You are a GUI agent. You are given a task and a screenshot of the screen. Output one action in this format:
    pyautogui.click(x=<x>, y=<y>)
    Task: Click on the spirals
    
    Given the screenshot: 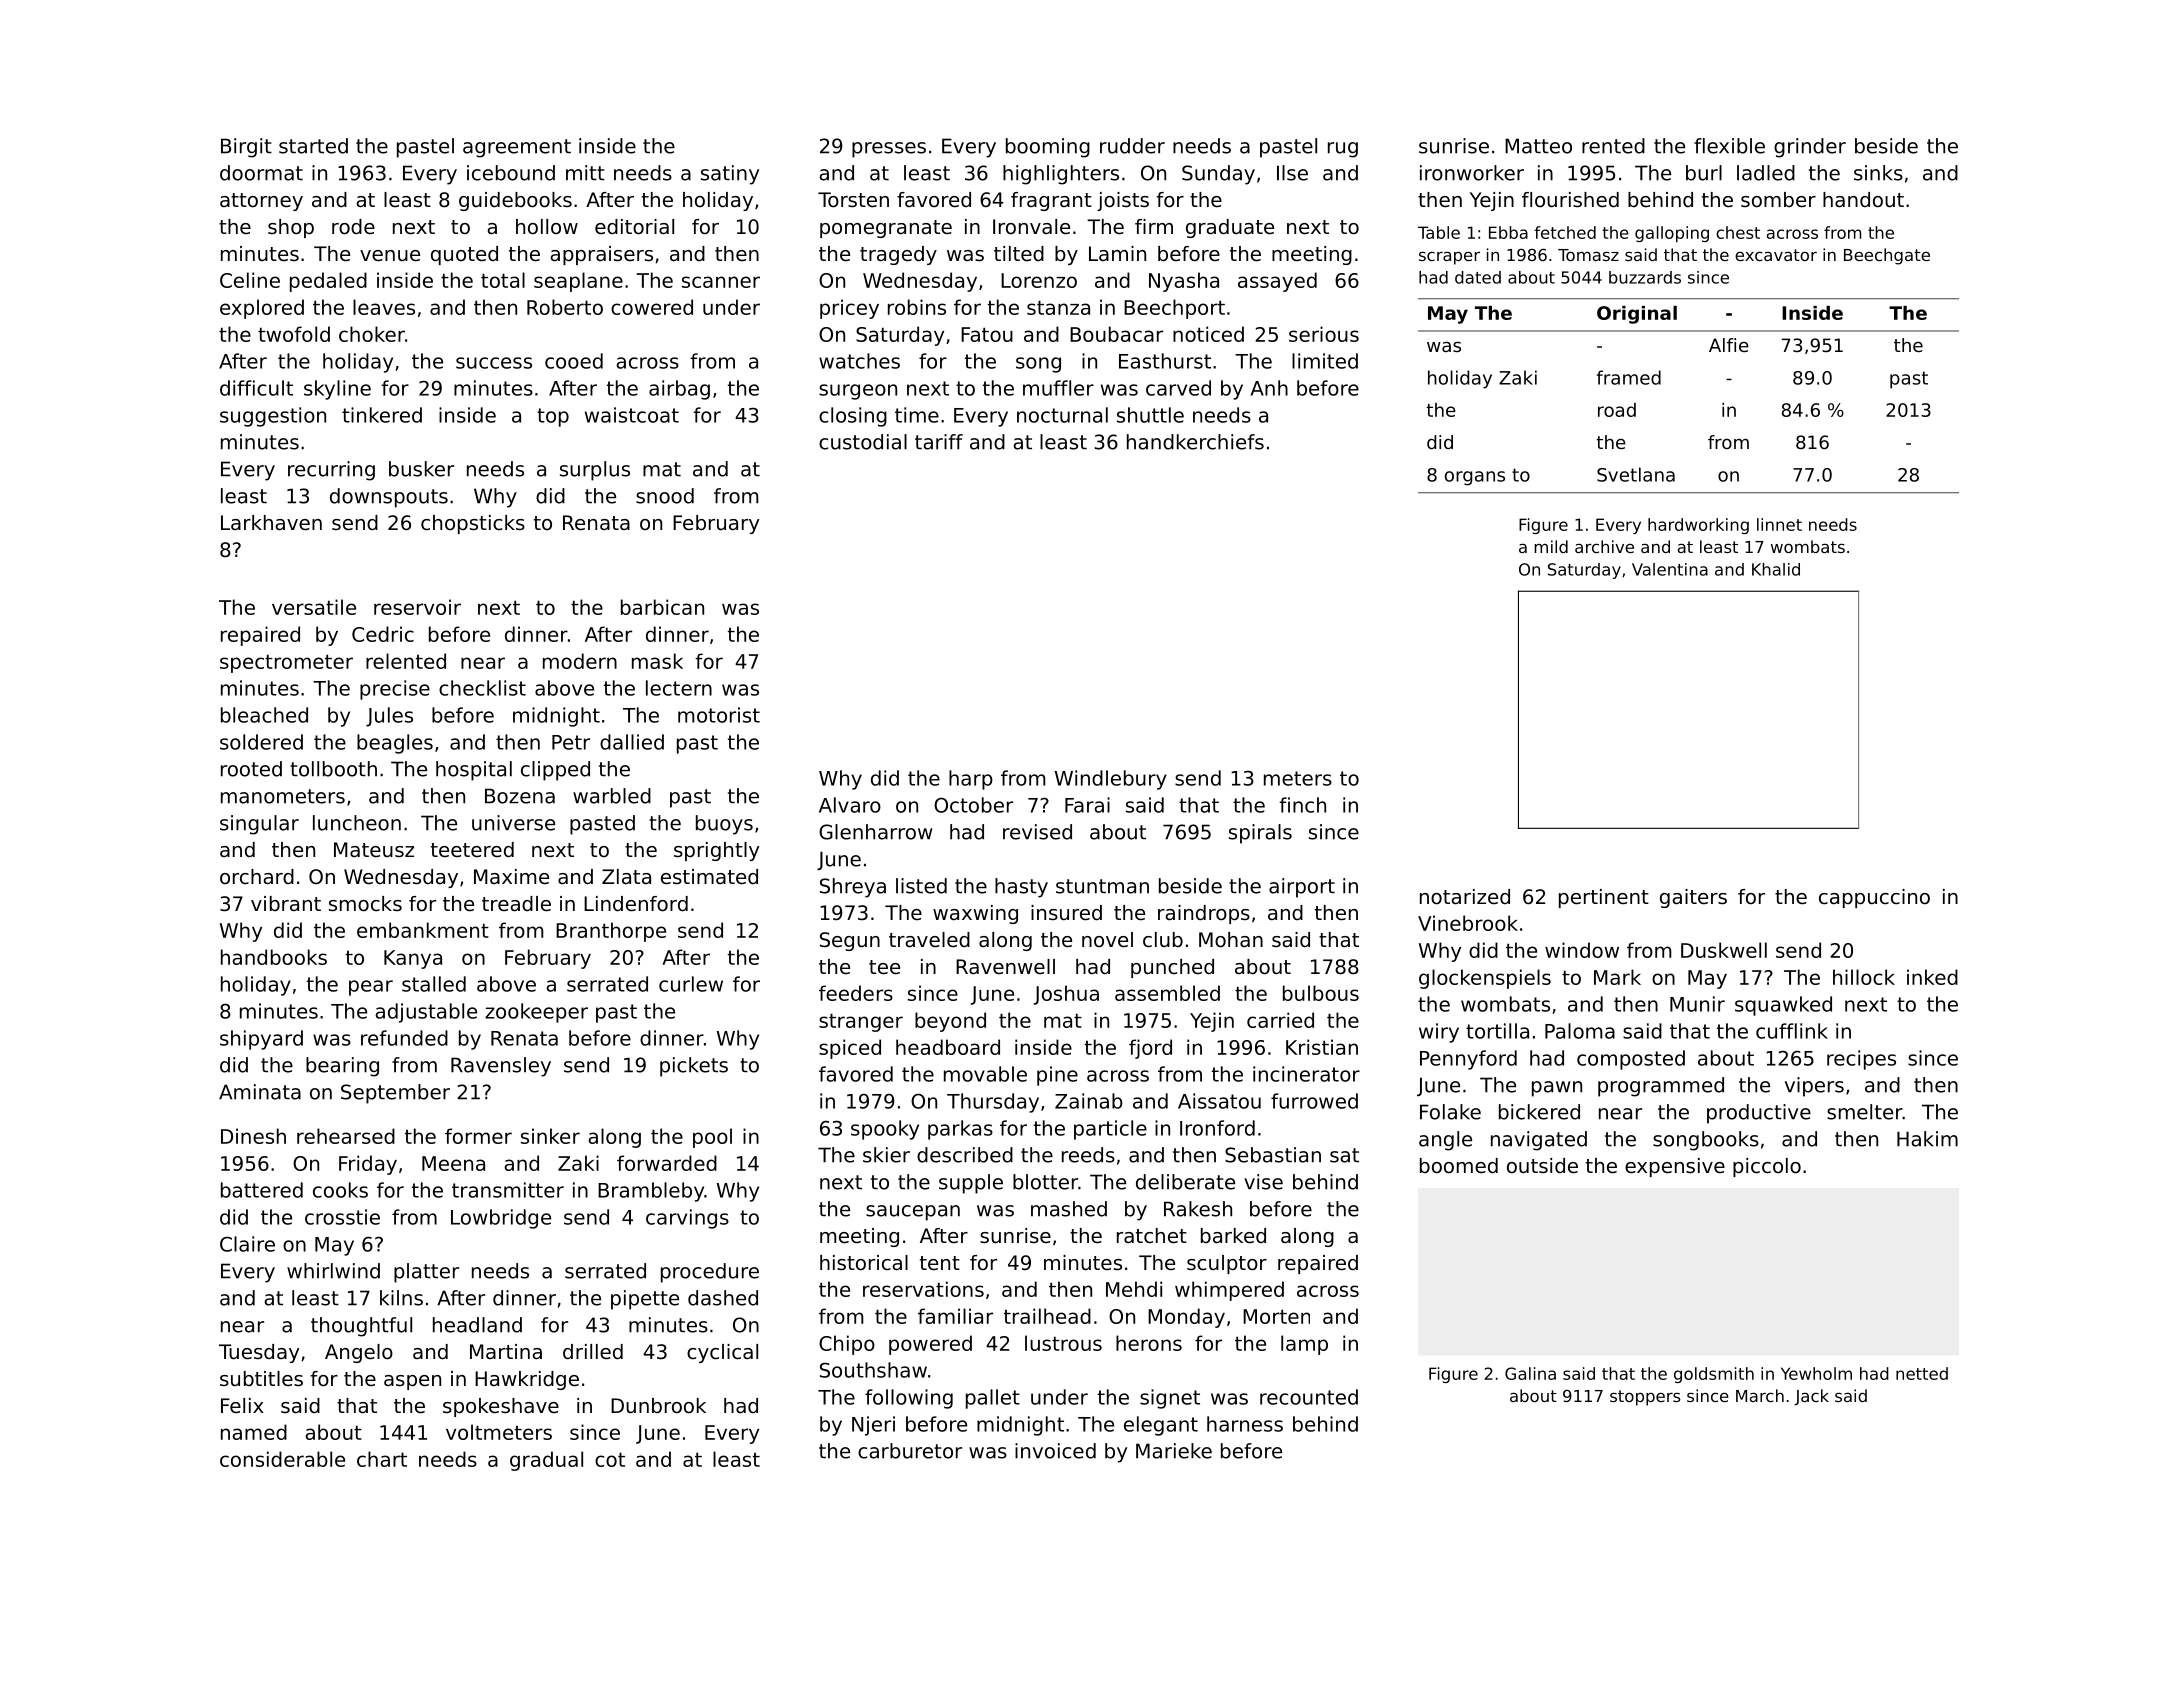 What is the action you would take?
    pyautogui.click(x=1260, y=834)
